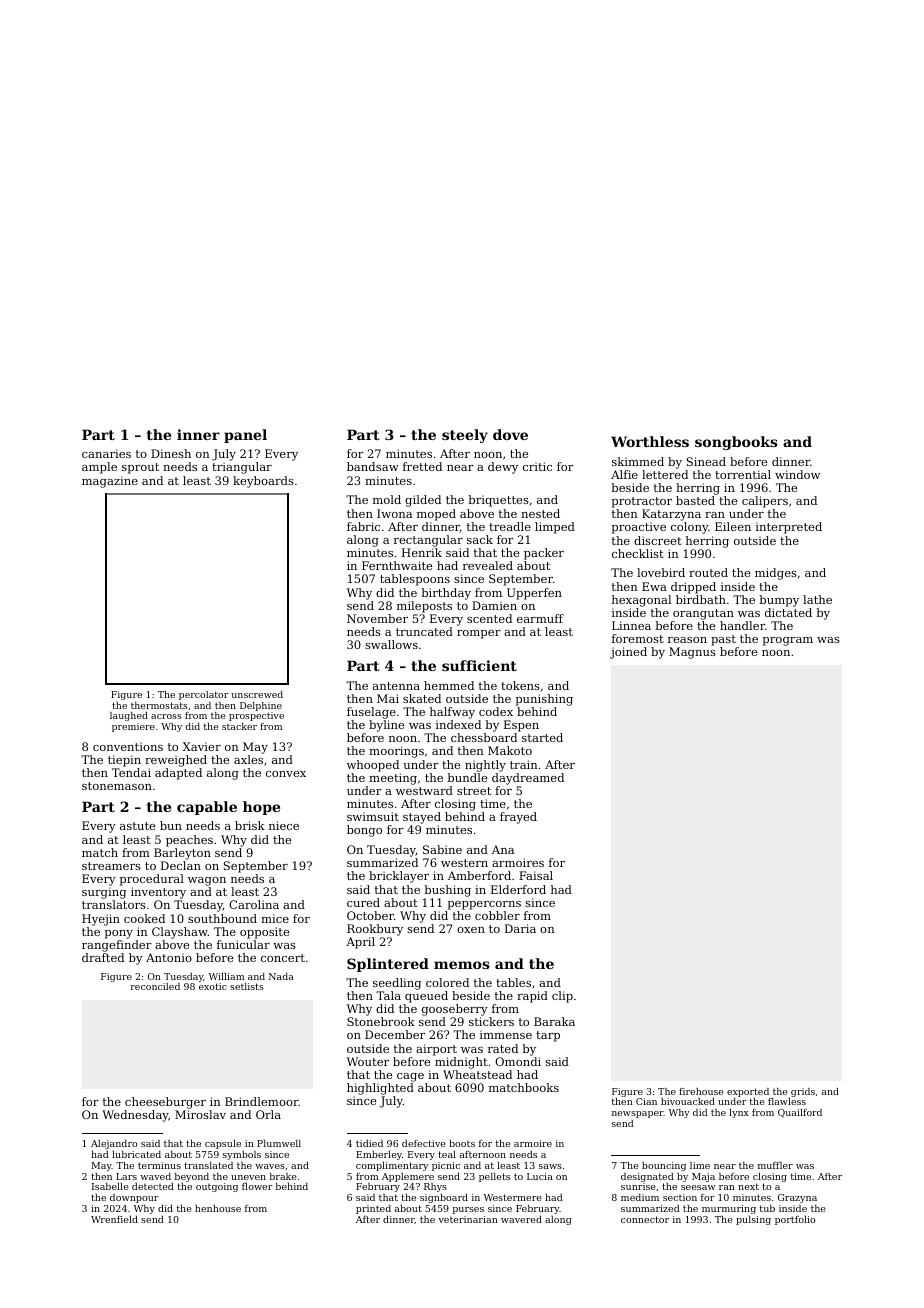 This image has width=924, height=1308. What do you see at coordinates (510, 434) in the image?
I see `dove` at bounding box center [510, 434].
